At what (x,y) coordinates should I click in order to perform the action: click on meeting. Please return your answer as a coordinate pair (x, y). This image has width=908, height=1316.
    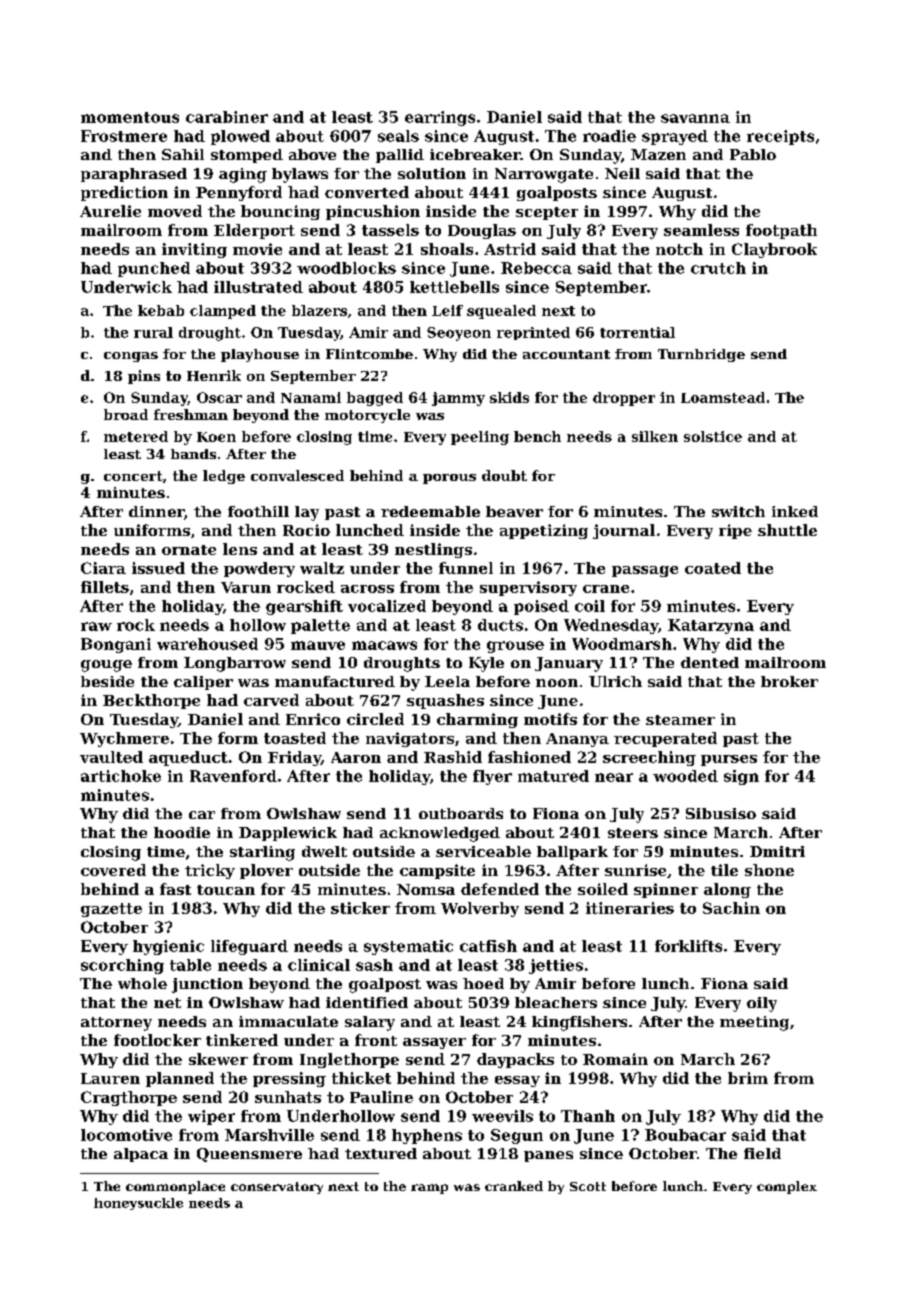
    Looking at the image, I should click on (754, 1023).
